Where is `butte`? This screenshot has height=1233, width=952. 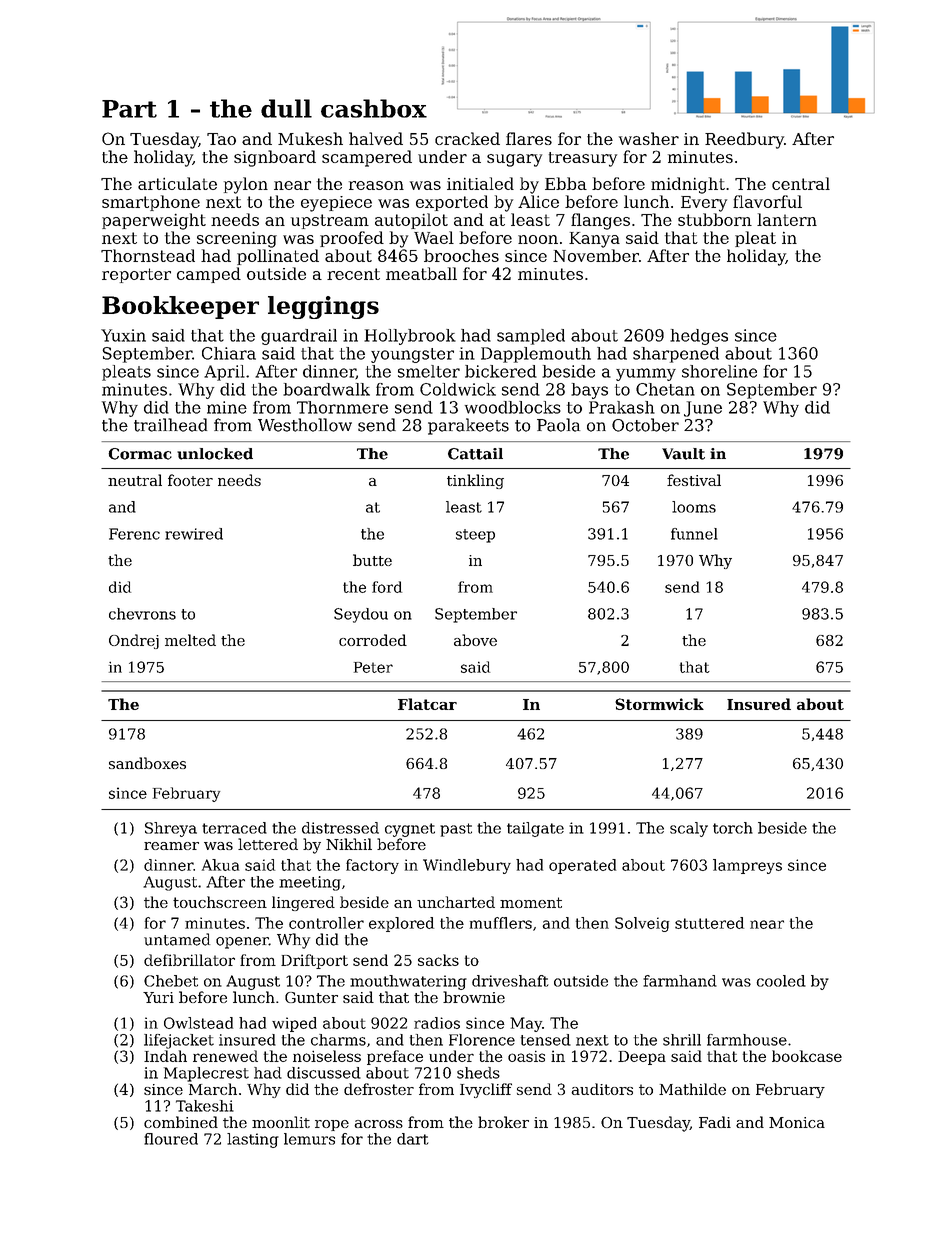 butte is located at coordinates (372, 560).
